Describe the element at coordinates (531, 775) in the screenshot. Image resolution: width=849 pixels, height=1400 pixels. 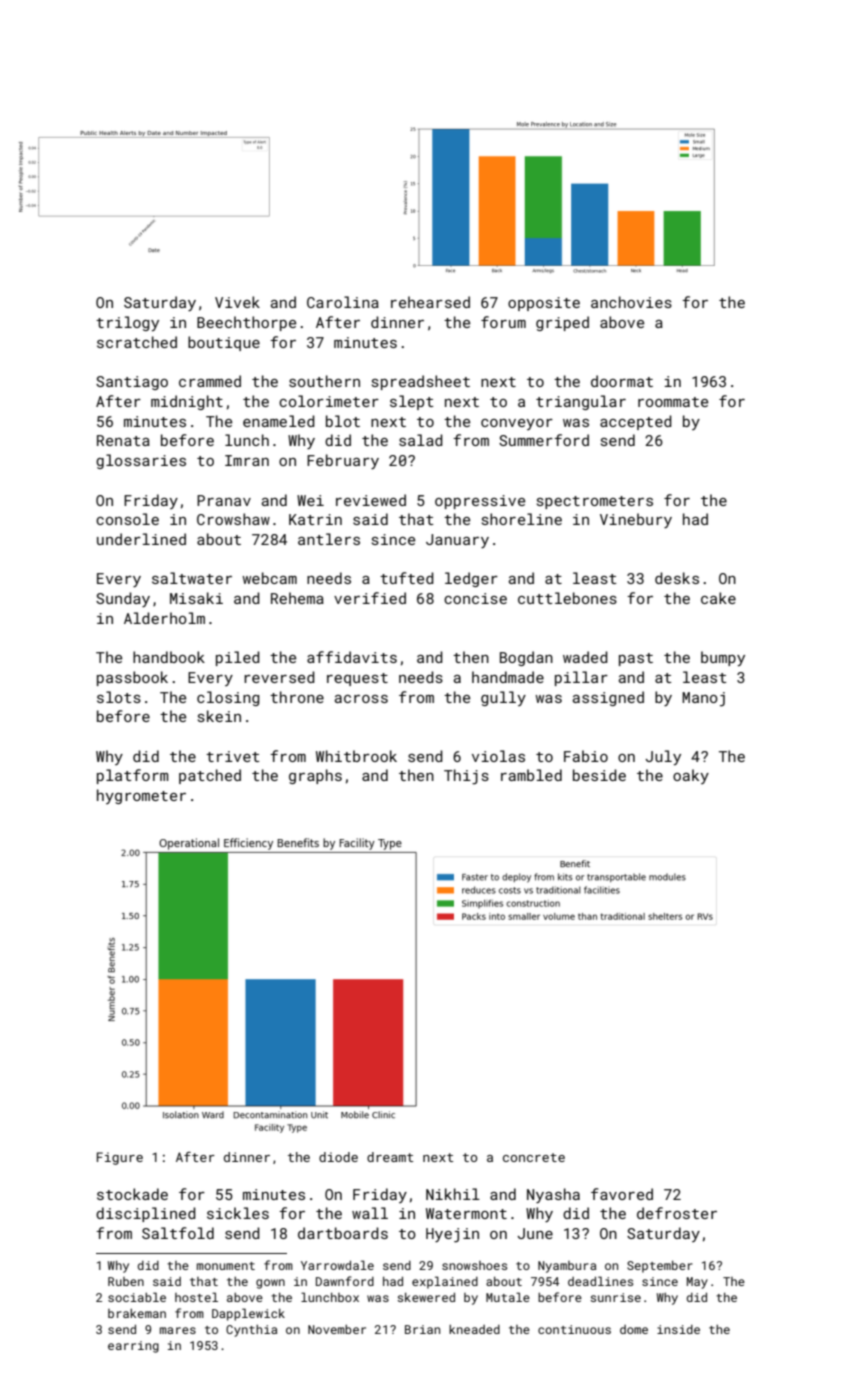
I see `rambled` at that location.
